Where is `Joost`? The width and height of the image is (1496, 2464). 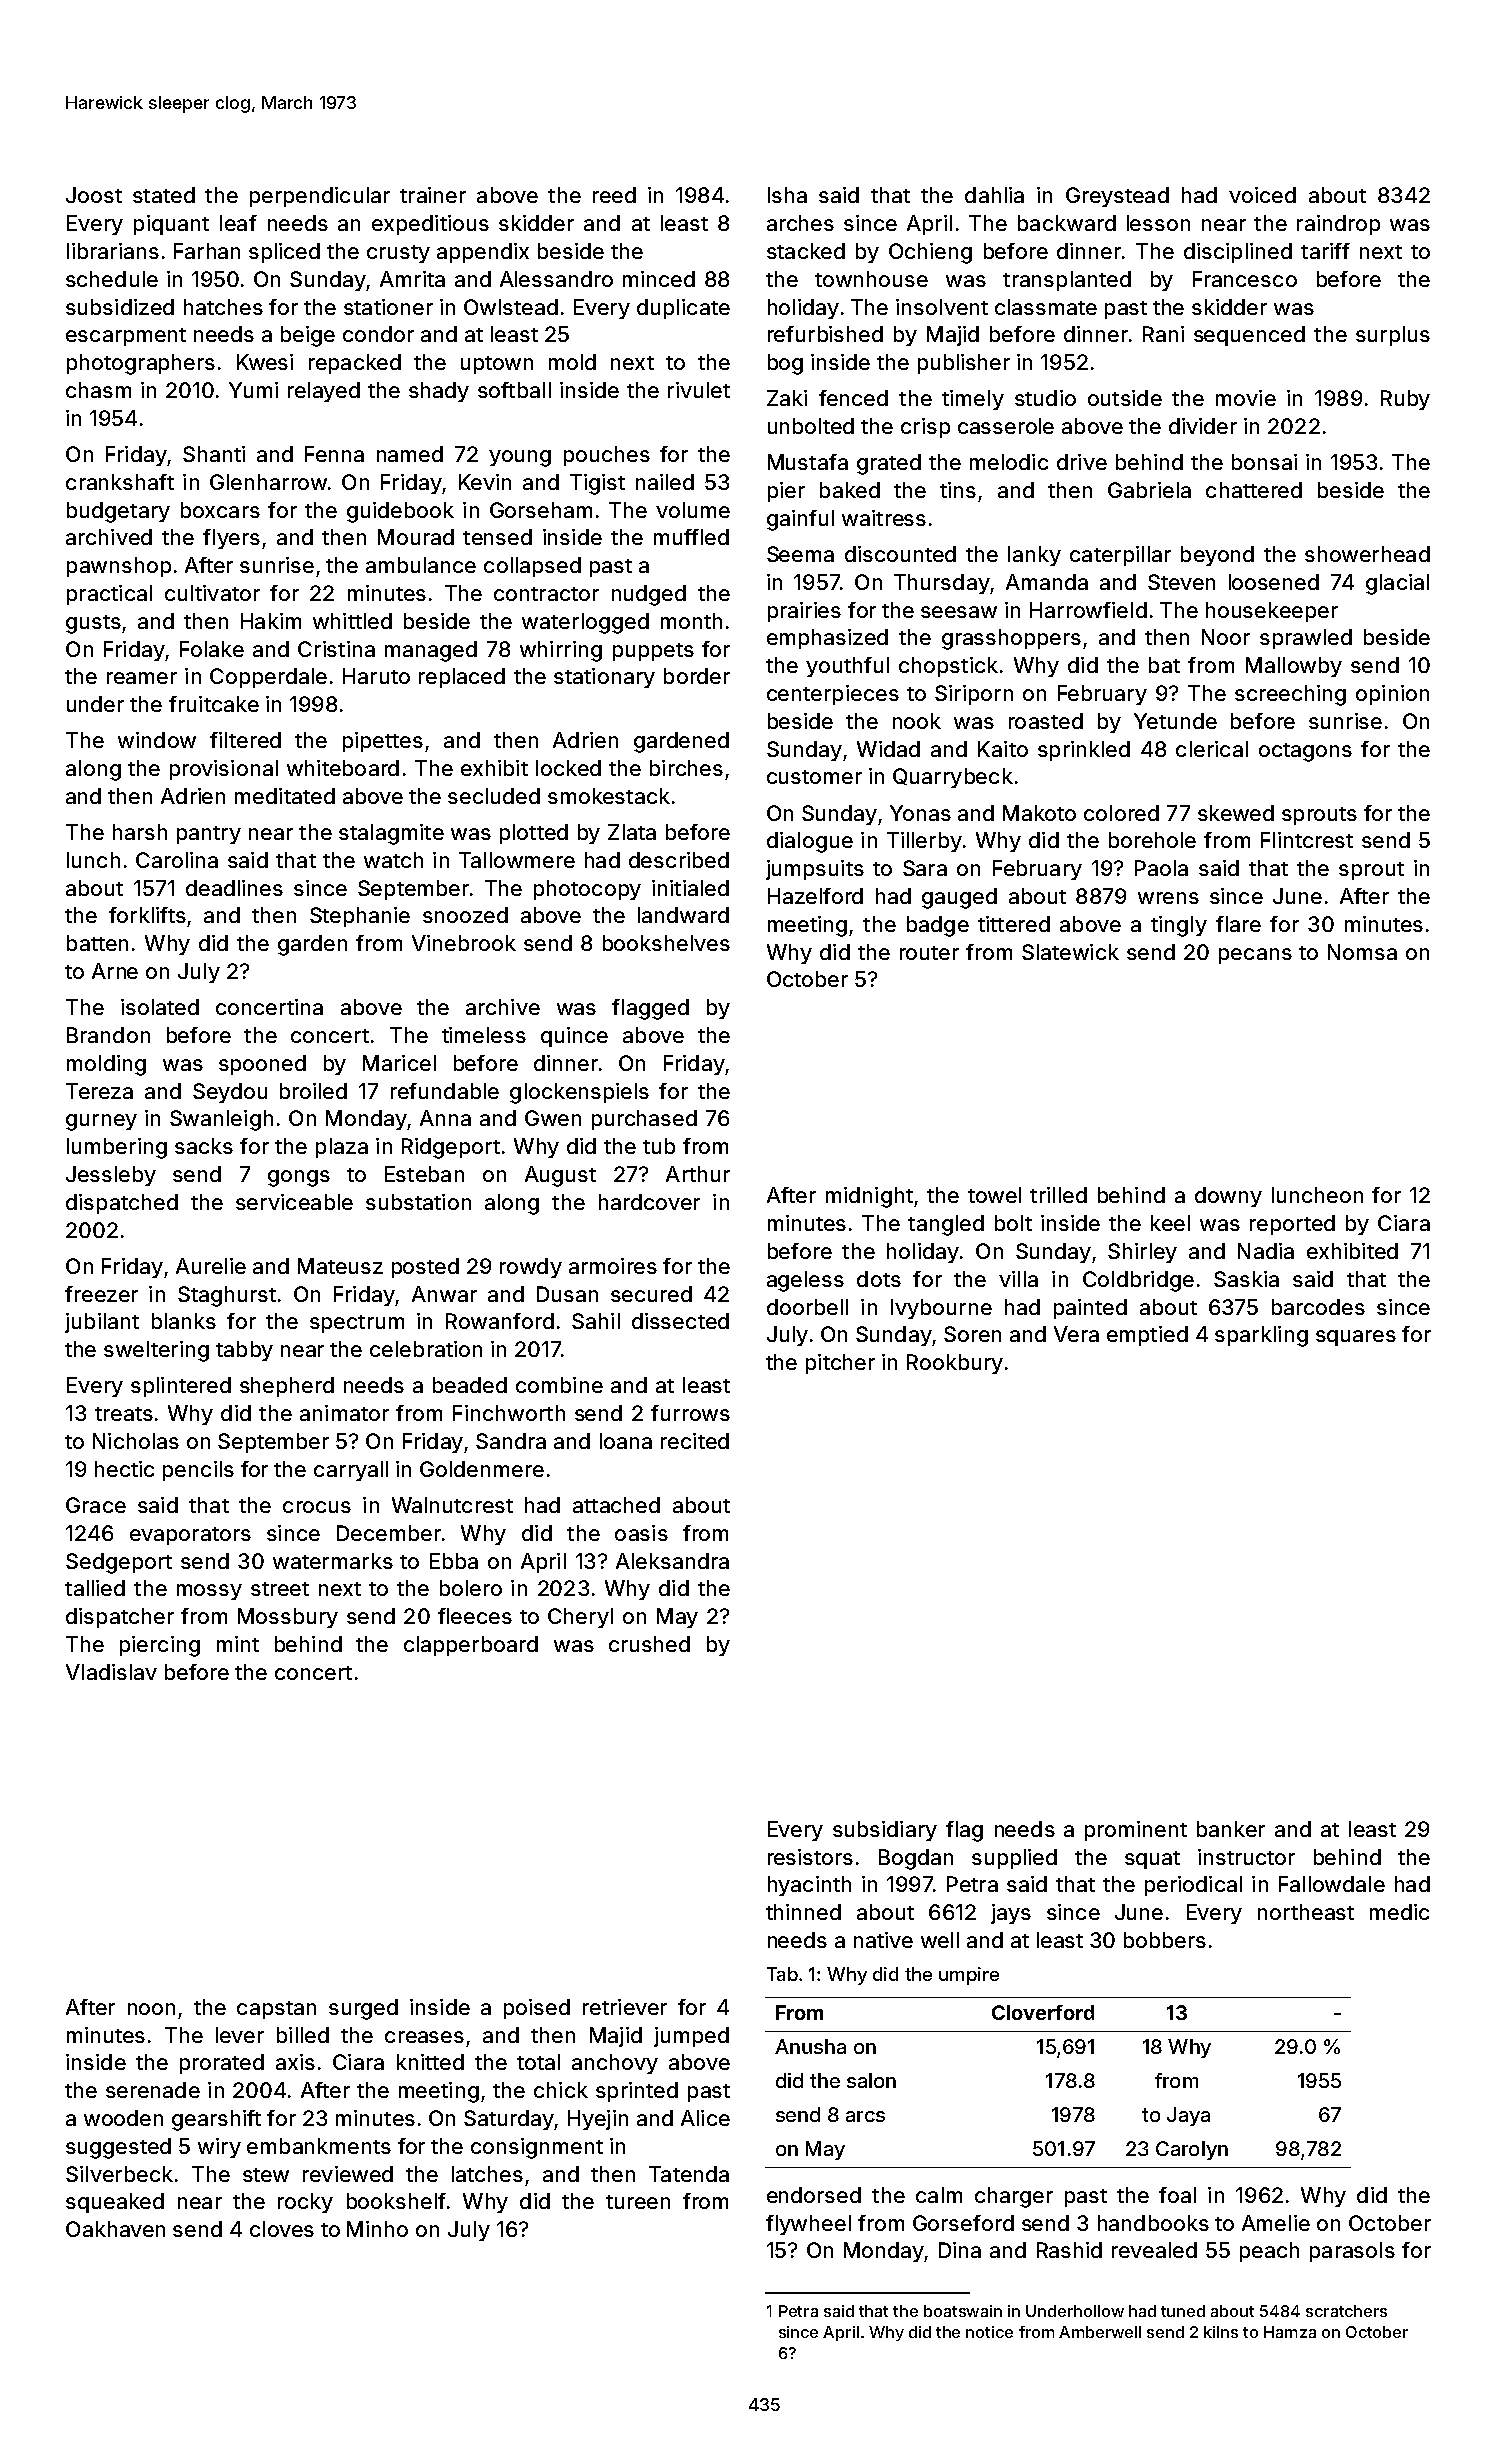 Joost is located at coordinates (94, 195).
